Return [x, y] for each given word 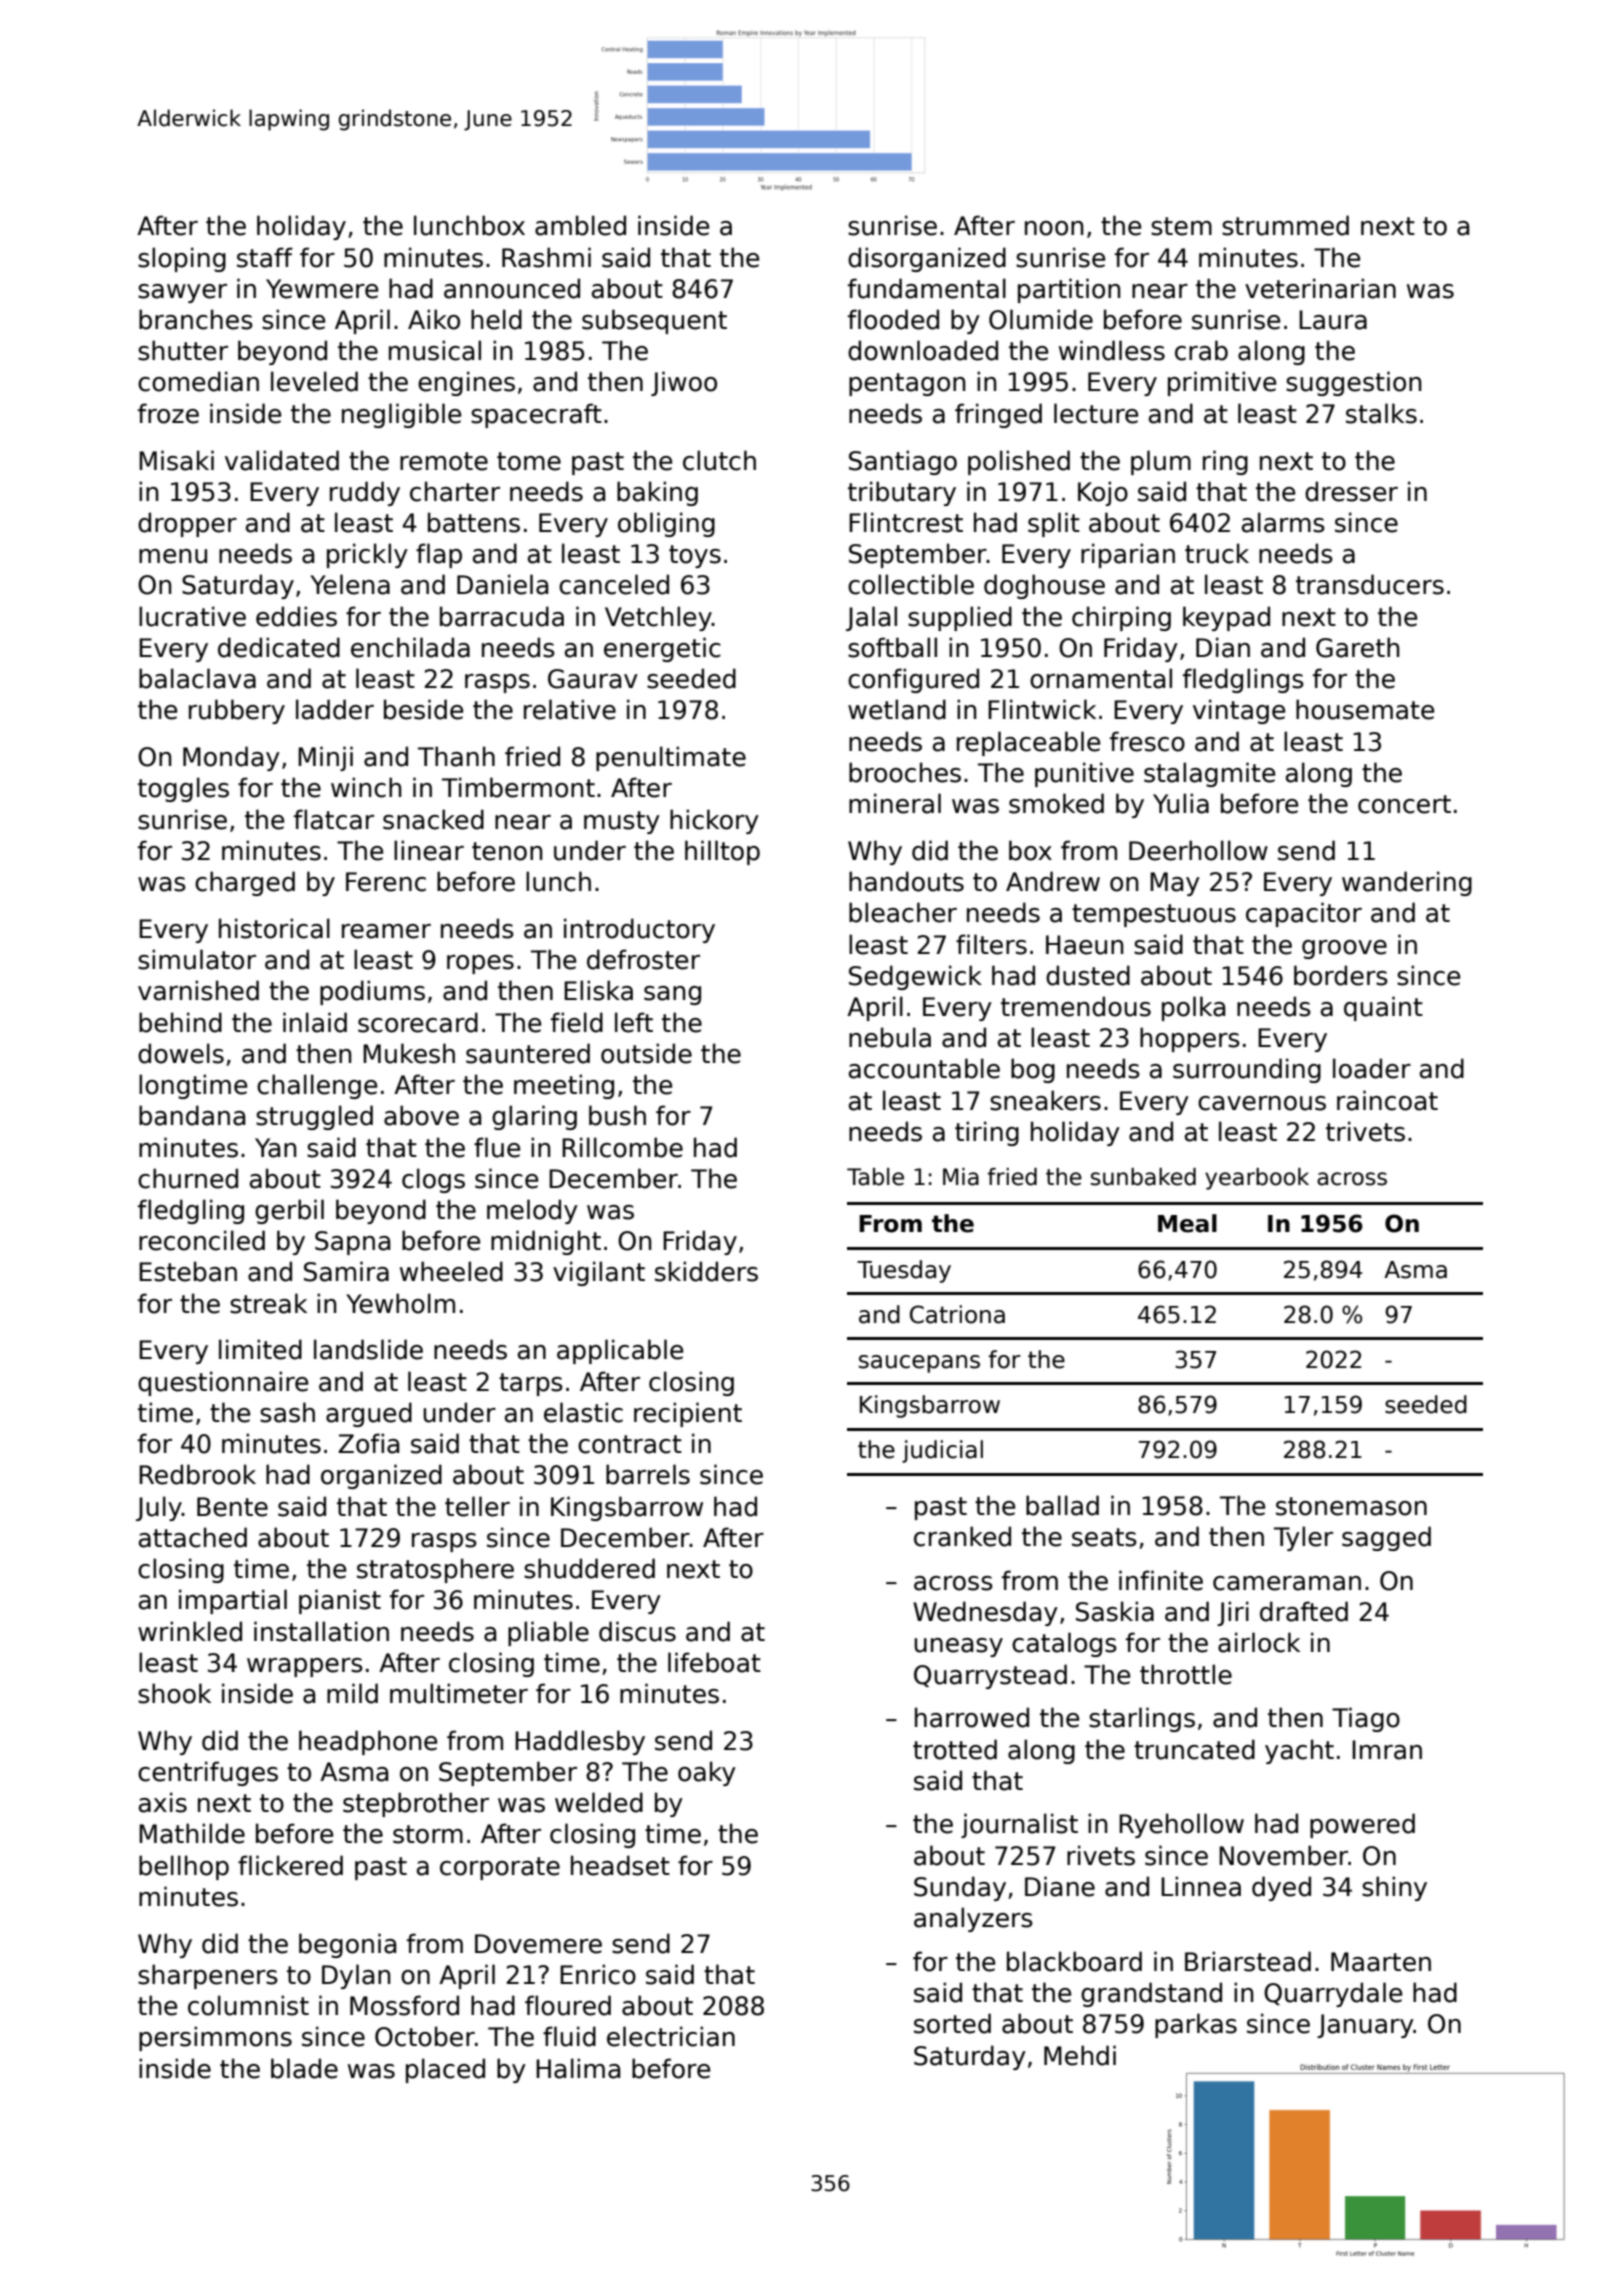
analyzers [973, 1919]
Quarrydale [1333, 1994]
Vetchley [658, 618]
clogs [433, 1180]
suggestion [1353, 383]
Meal [1187, 1223]
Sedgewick [915, 977]
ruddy [365, 493]
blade [304, 2068]
